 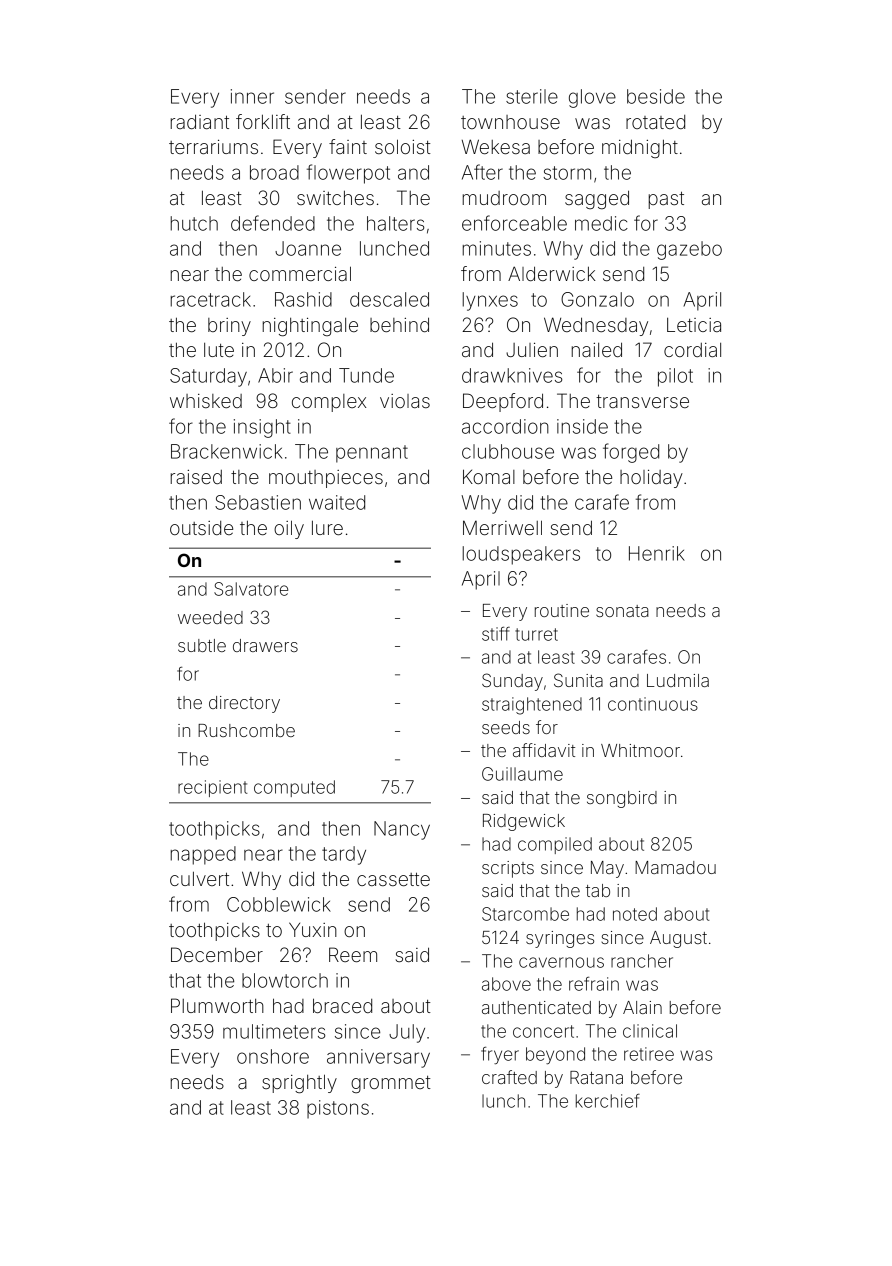 I want to click on Ludmila, so click(x=678, y=680).
